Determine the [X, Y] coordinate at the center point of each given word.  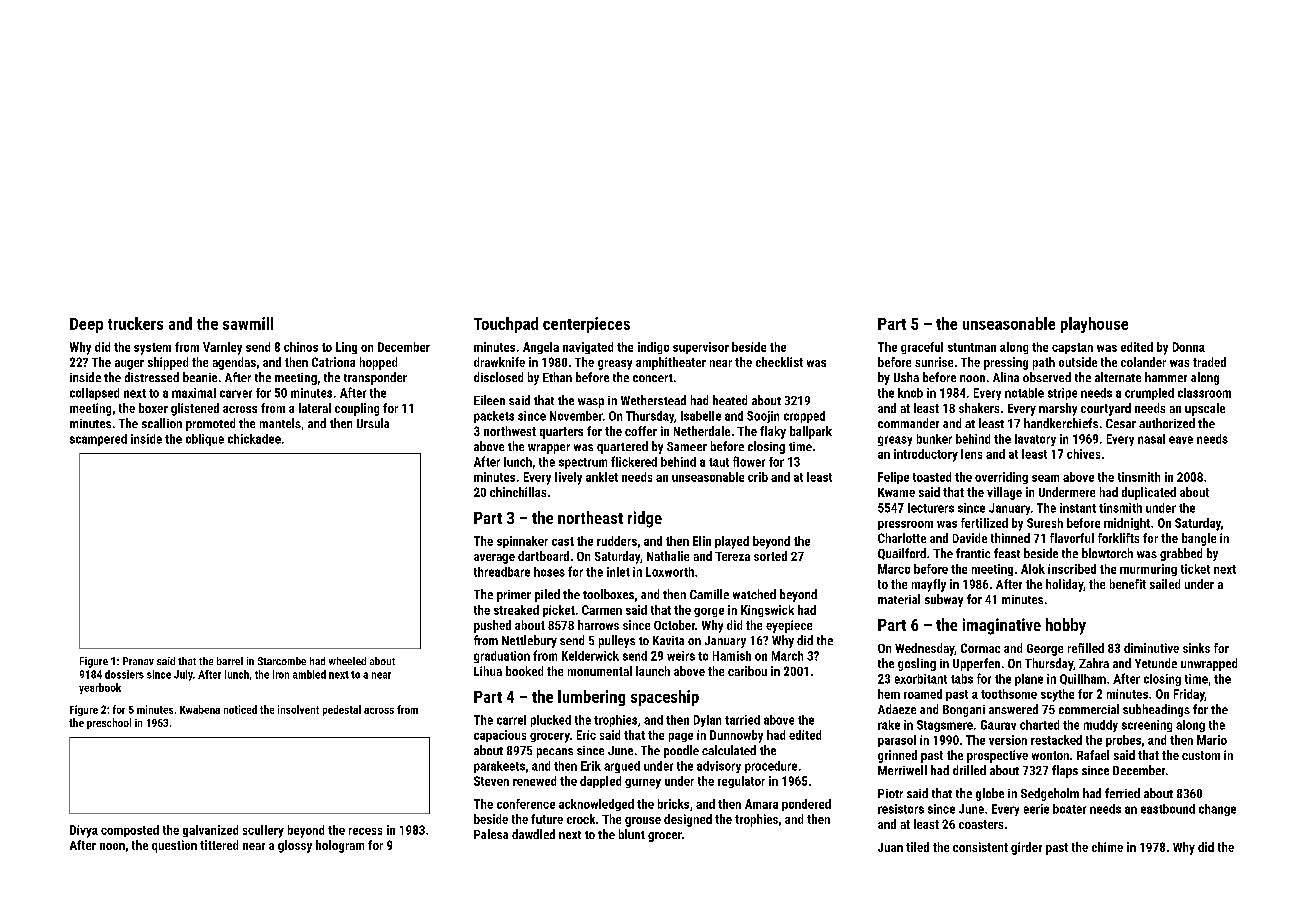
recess [365, 831]
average [494, 559]
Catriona [333, 362]
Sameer [687, 446]
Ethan [557, 377]
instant [1078, 508]
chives [1083, 454]
